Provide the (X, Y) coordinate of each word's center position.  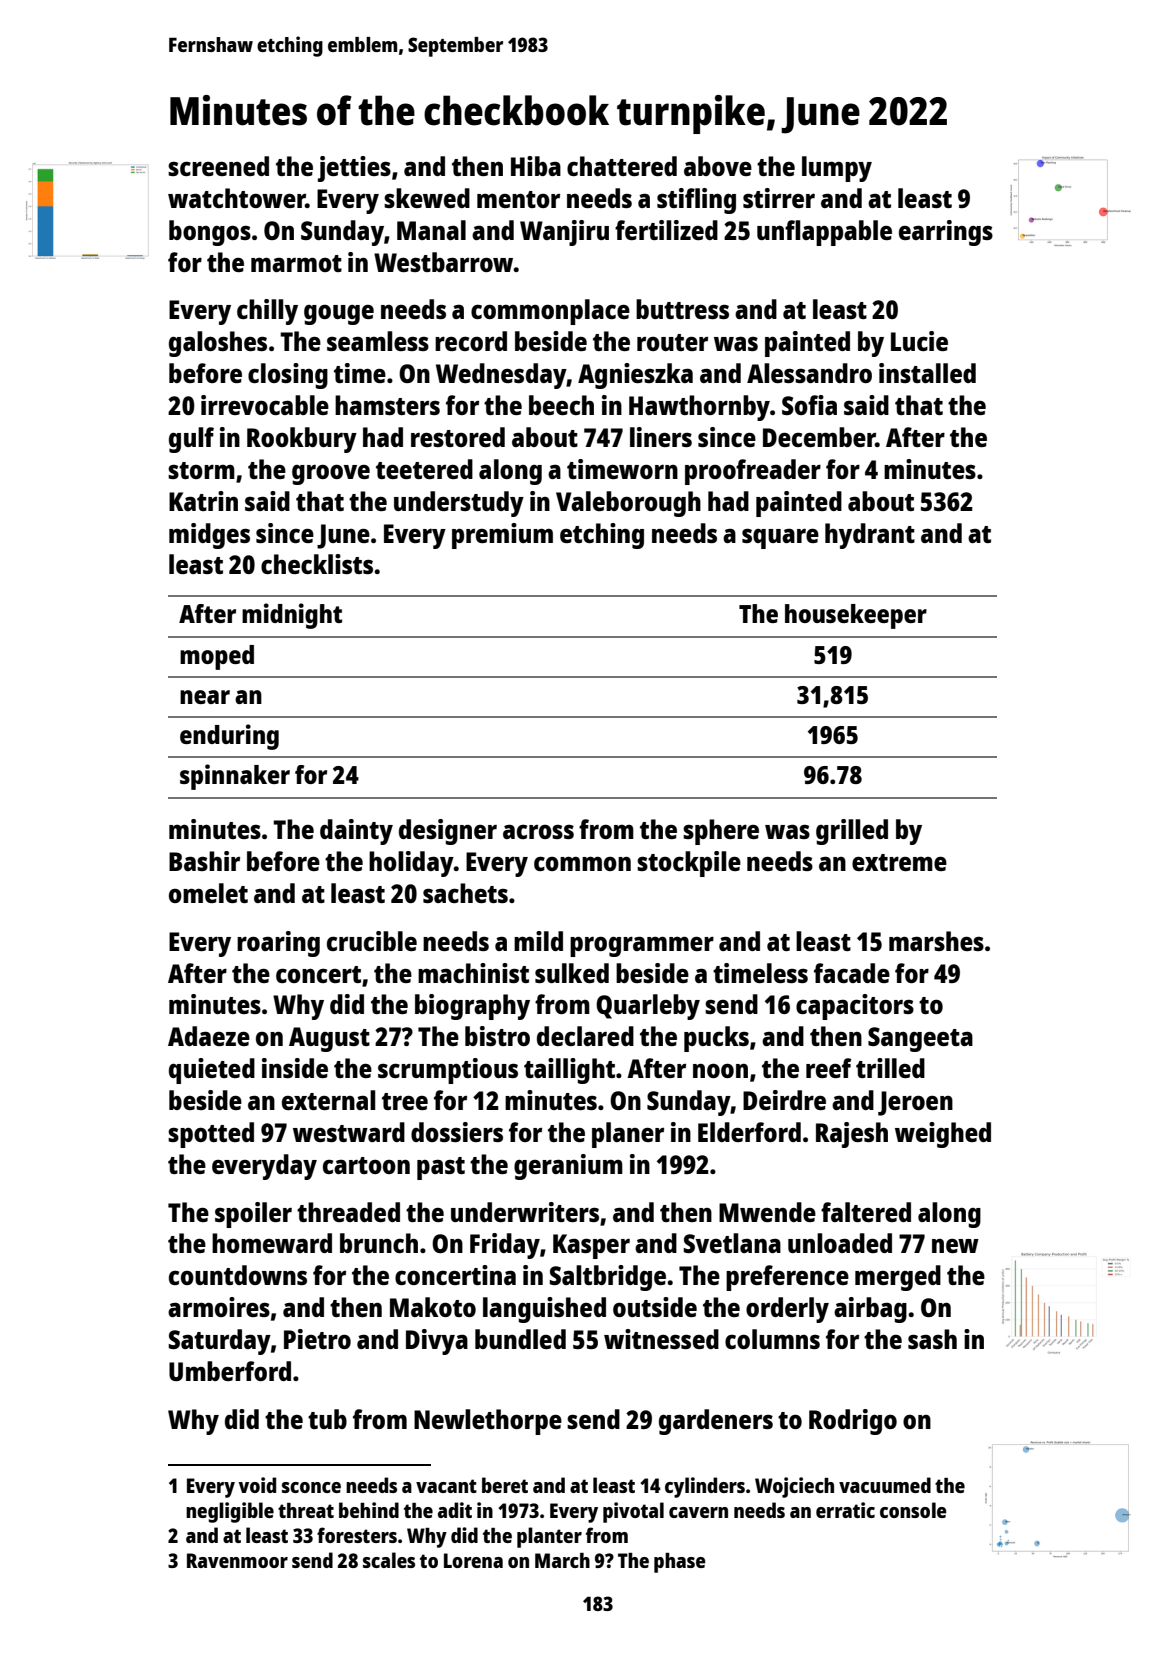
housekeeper (856, 616)
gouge (339, 314)
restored (458, 437)
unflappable (824, 233)
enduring (229, 737)
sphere (721, 832)
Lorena (473, 1560)
